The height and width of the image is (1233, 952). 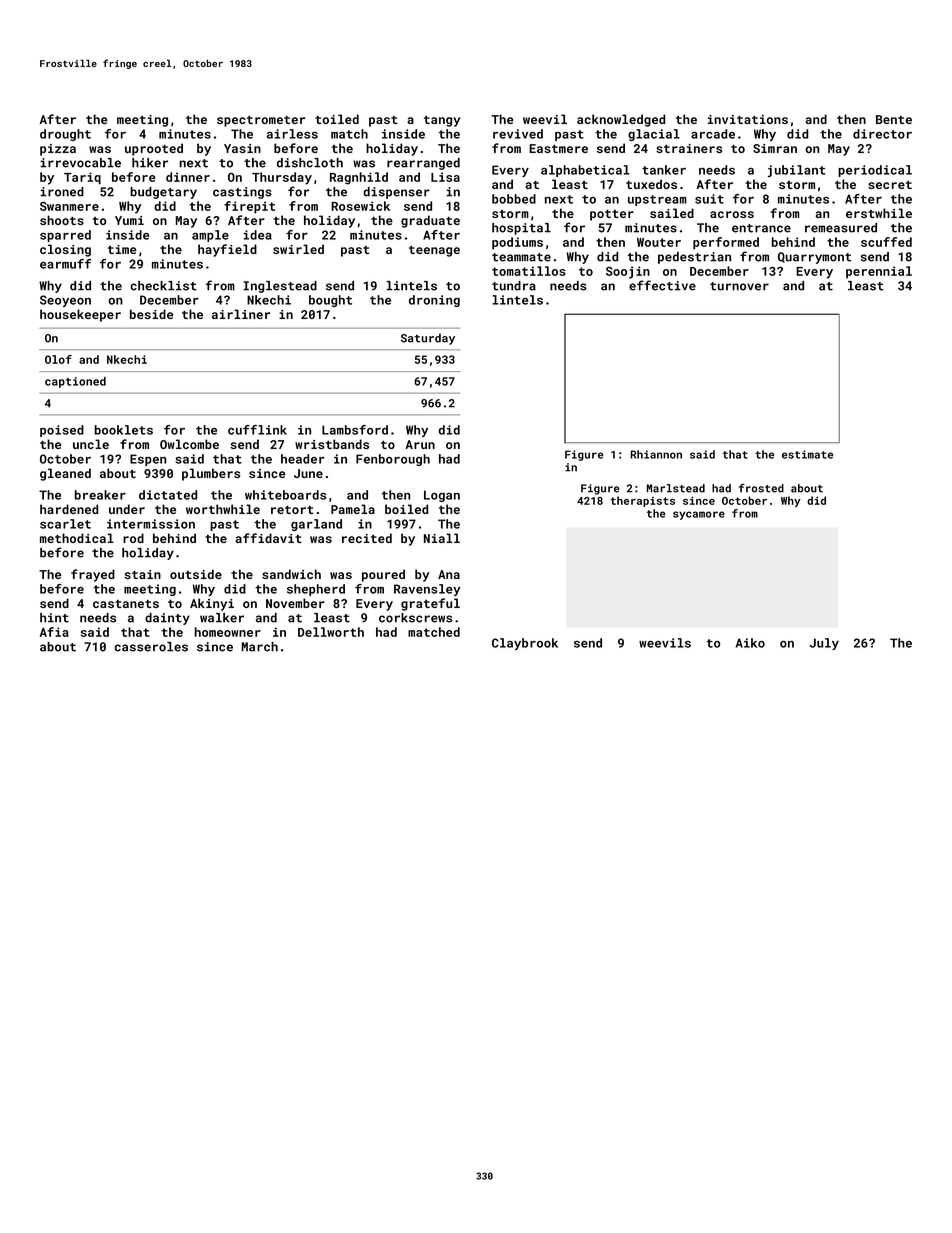 I want to click on sycamore, so click(x=699, y=515).
